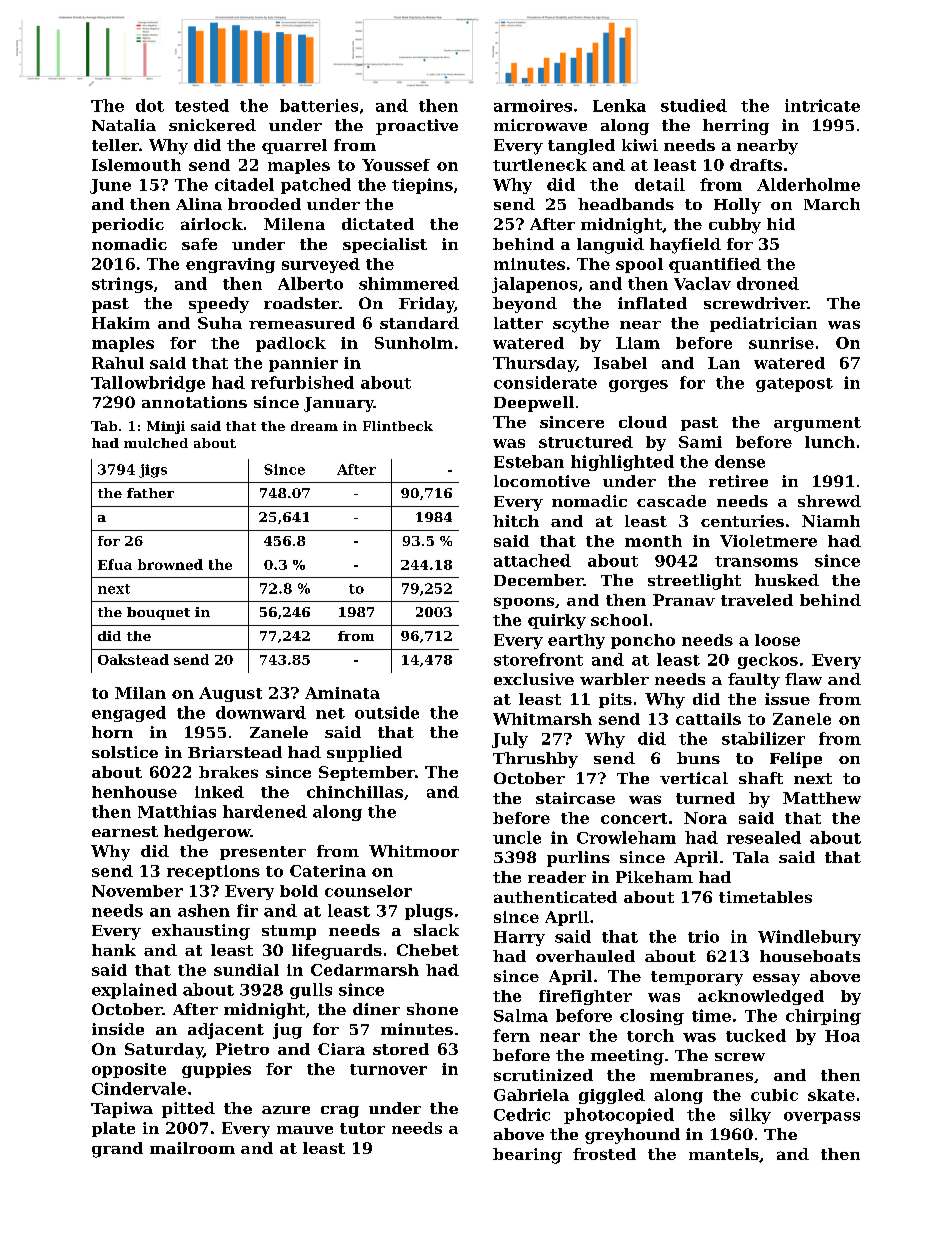 Image resolution: width=952 pixels, height=1233 pixels. I want to click on dot, so click(150, 105).
